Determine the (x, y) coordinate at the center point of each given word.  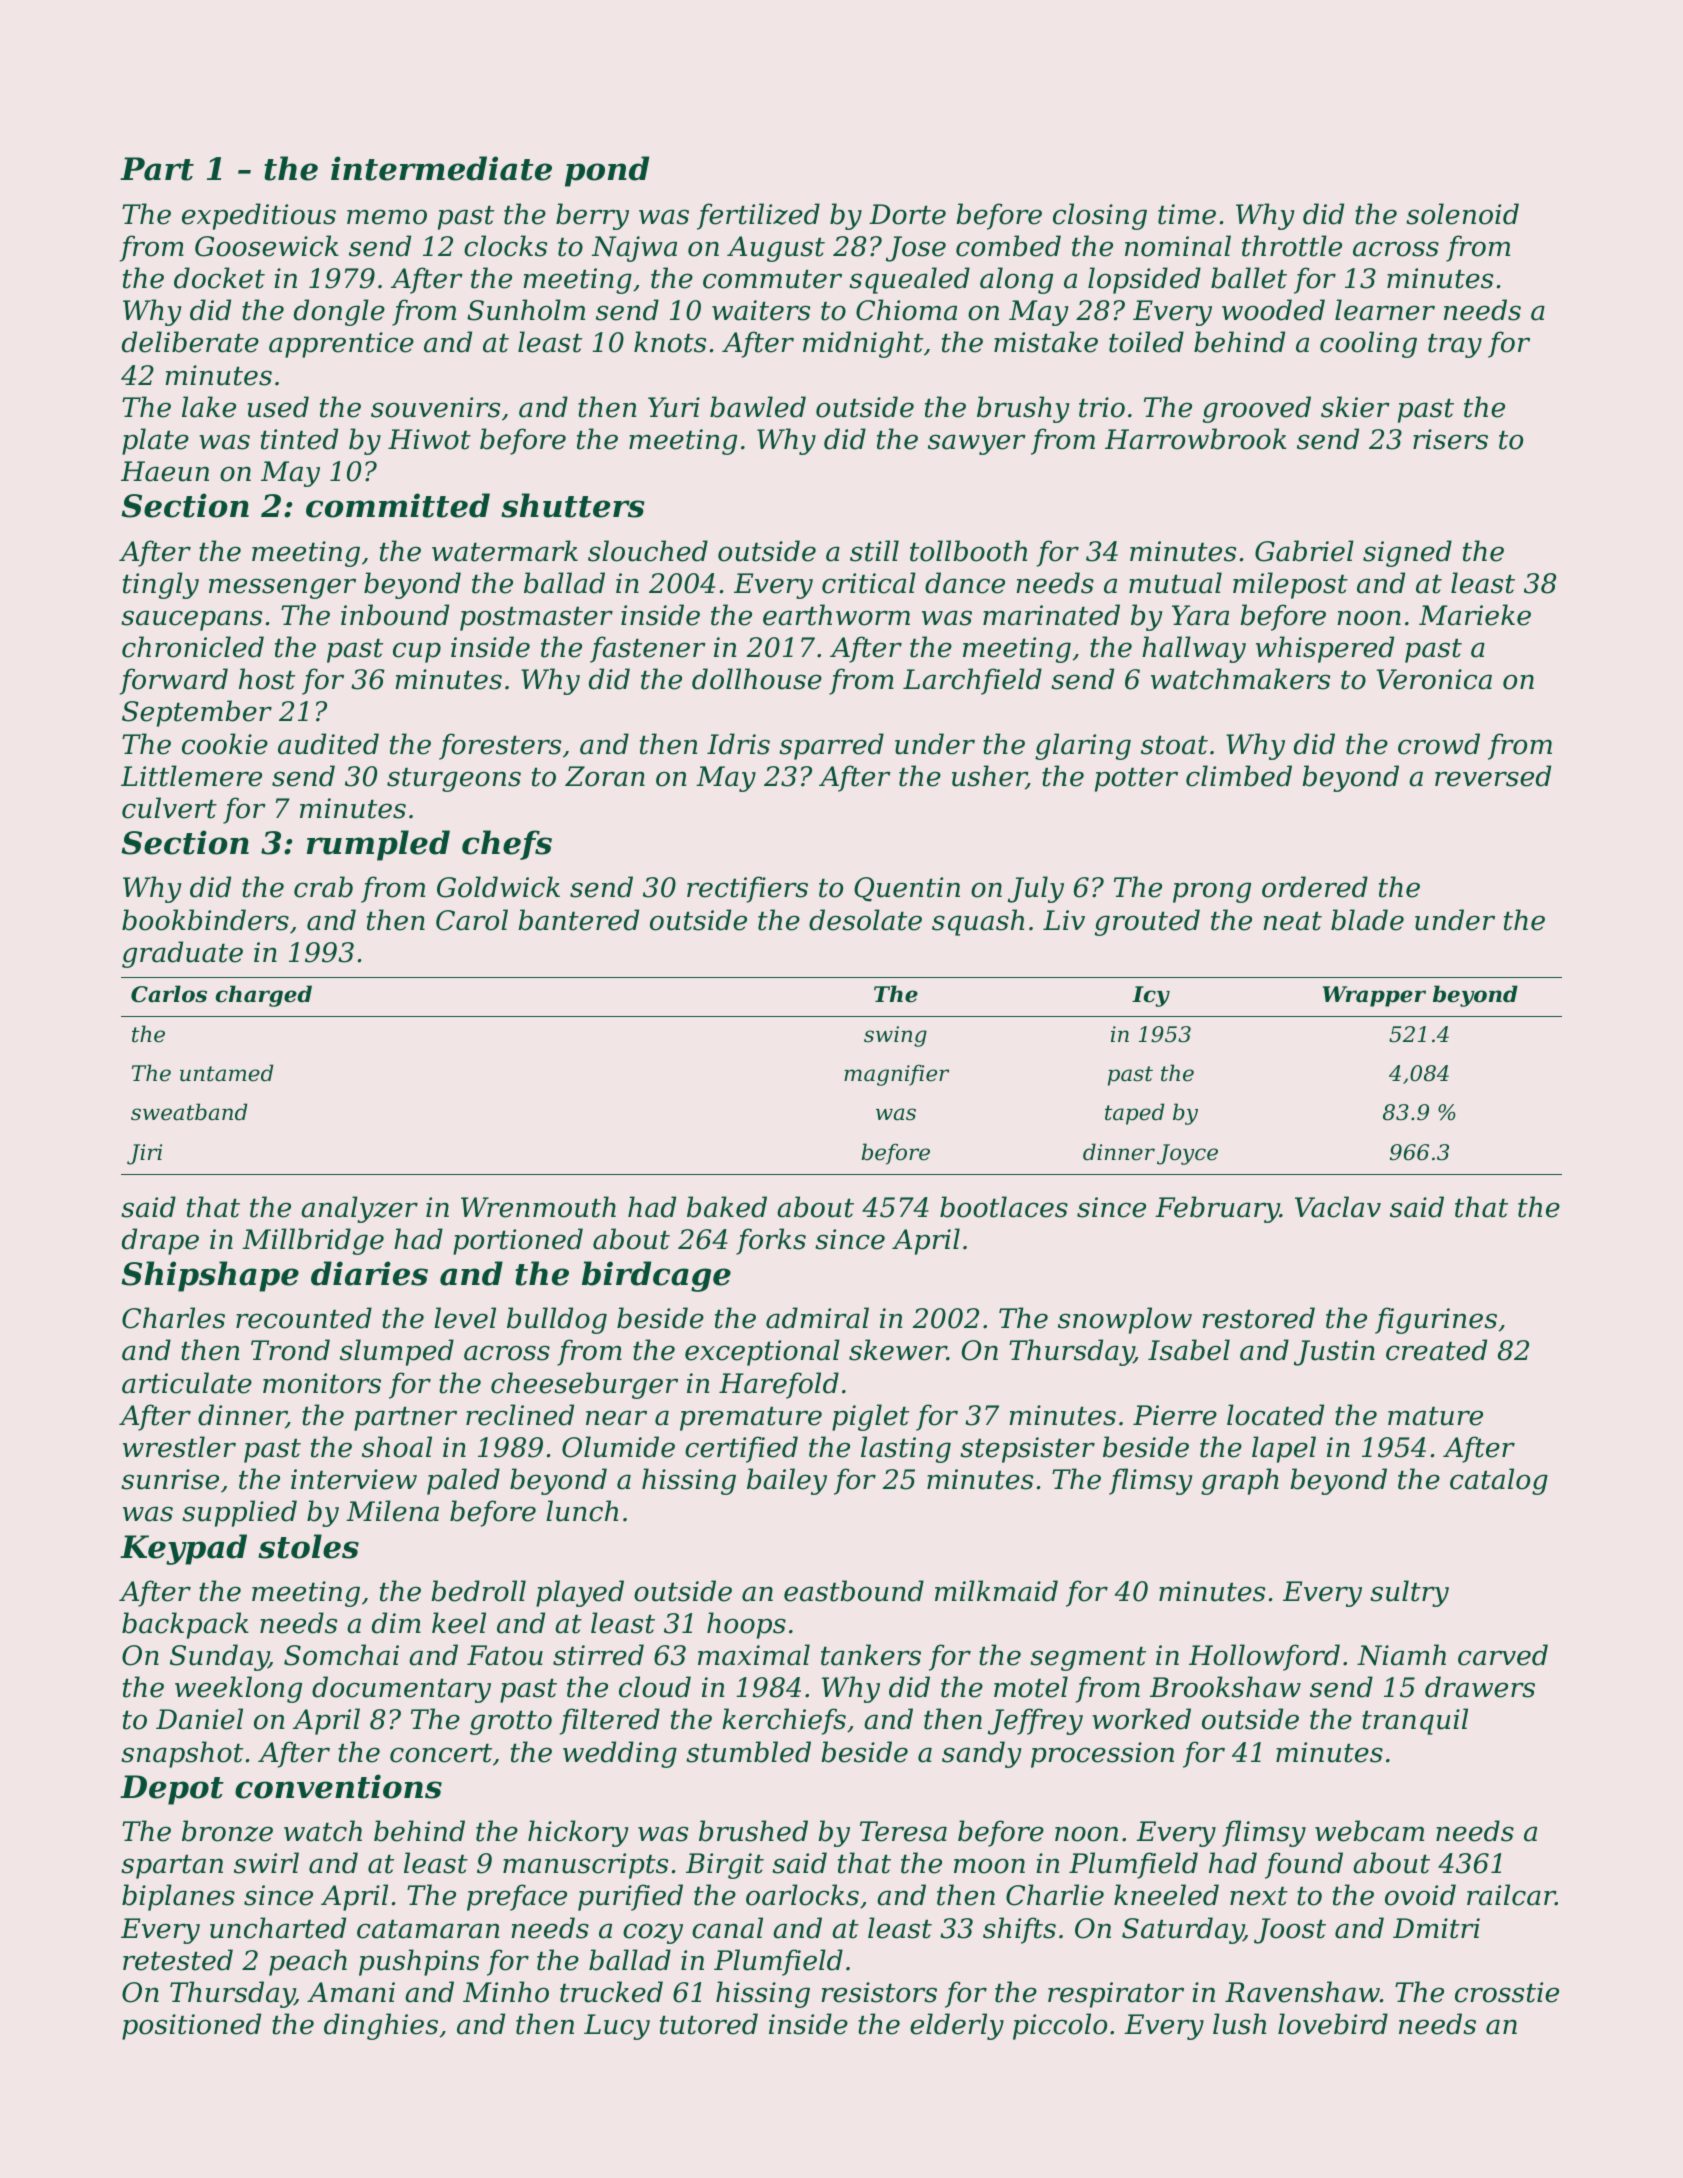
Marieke (1475, 615)
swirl (266, 1863)
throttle (1292, 246)
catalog (1499, 1481)
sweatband (189, 1112)
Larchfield (972, 681)
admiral (817, 1318)
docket (219, 278)
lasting (906, 1449)
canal (727, 1928)
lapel (1284, 1449)
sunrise (170, 1479)
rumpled (378, 845)
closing (1100, 216)
